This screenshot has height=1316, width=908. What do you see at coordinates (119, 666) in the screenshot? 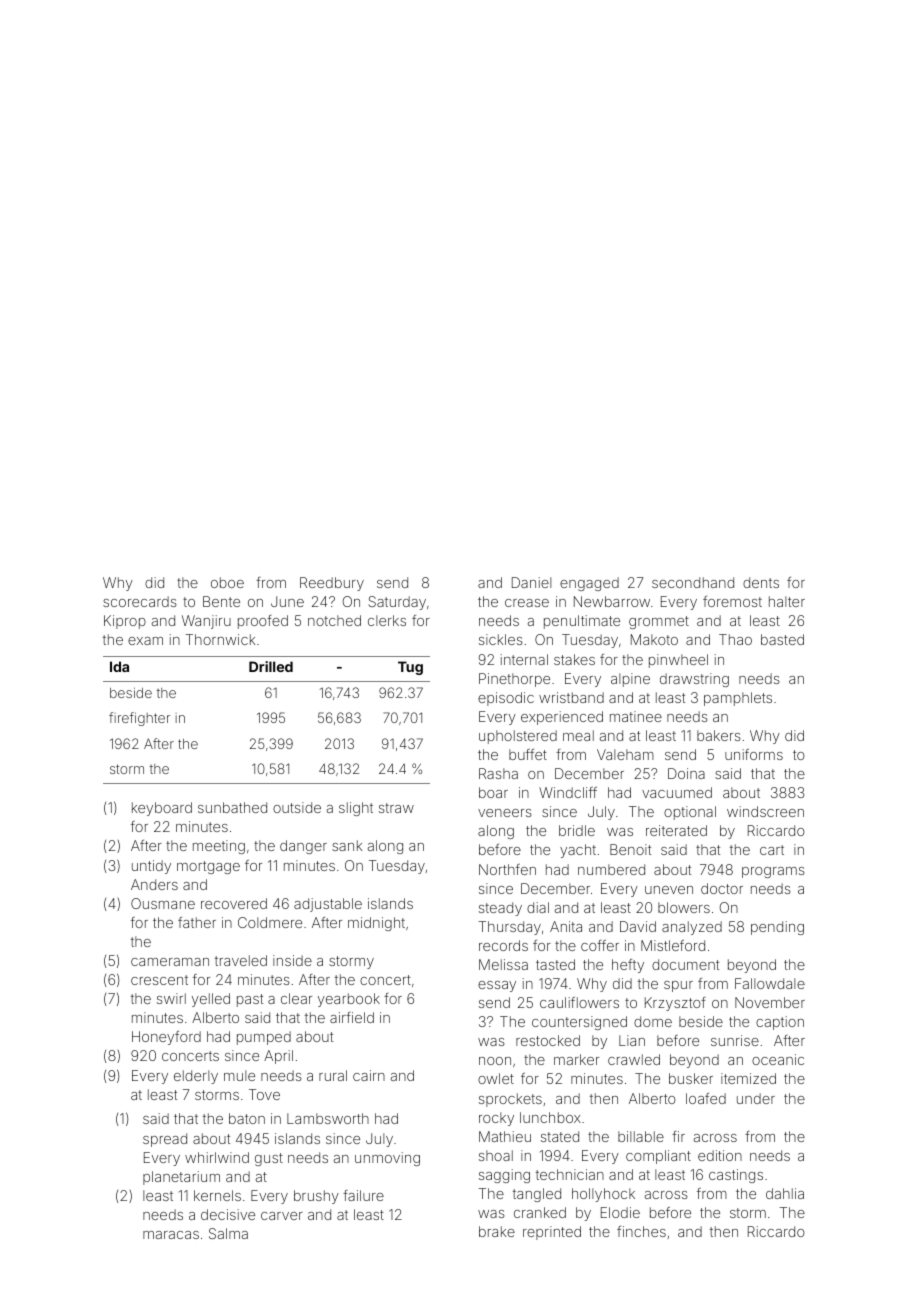
I see `Ida` at bounding box center [119, 666].
